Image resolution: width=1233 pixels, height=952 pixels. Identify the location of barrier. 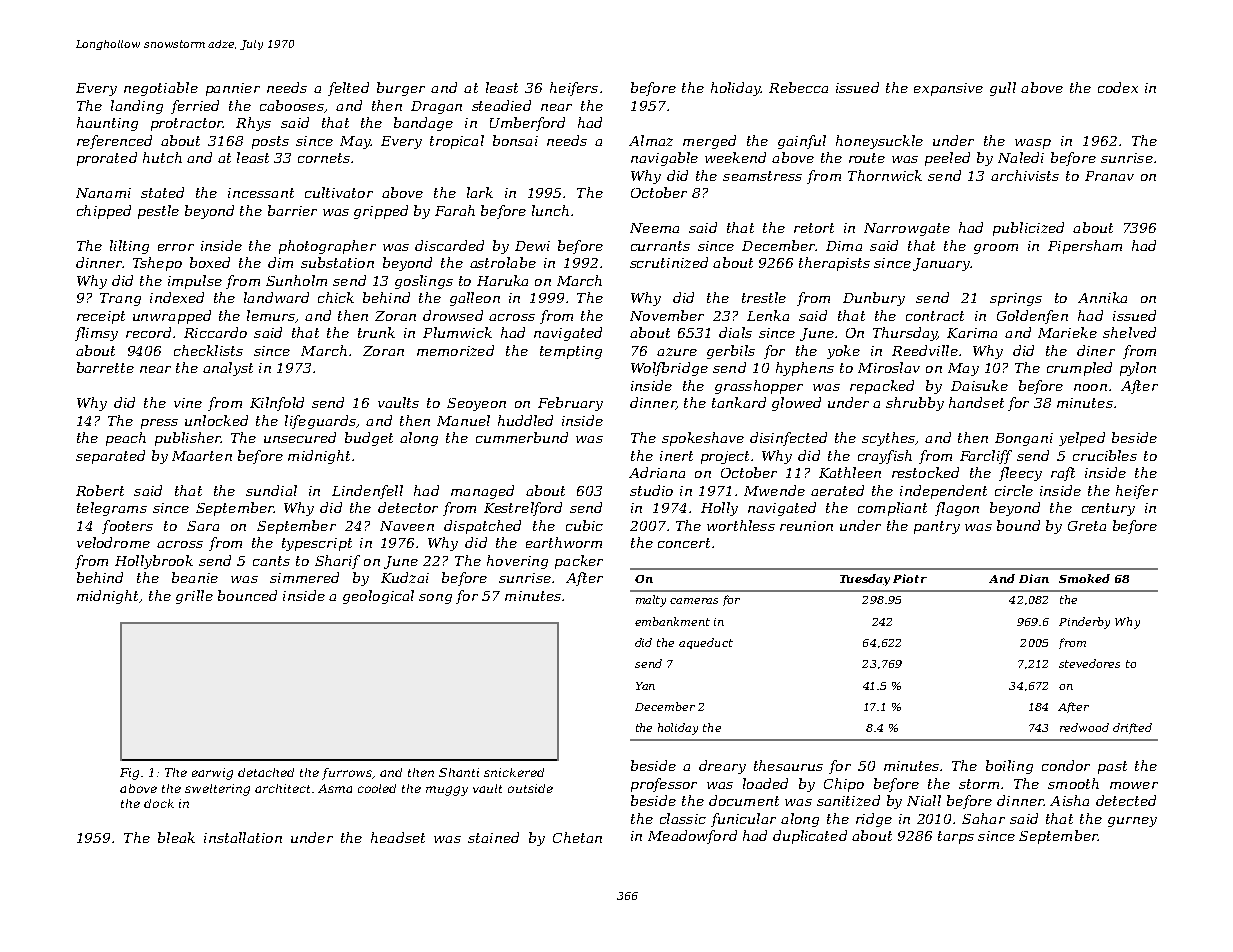
(292, 210).
